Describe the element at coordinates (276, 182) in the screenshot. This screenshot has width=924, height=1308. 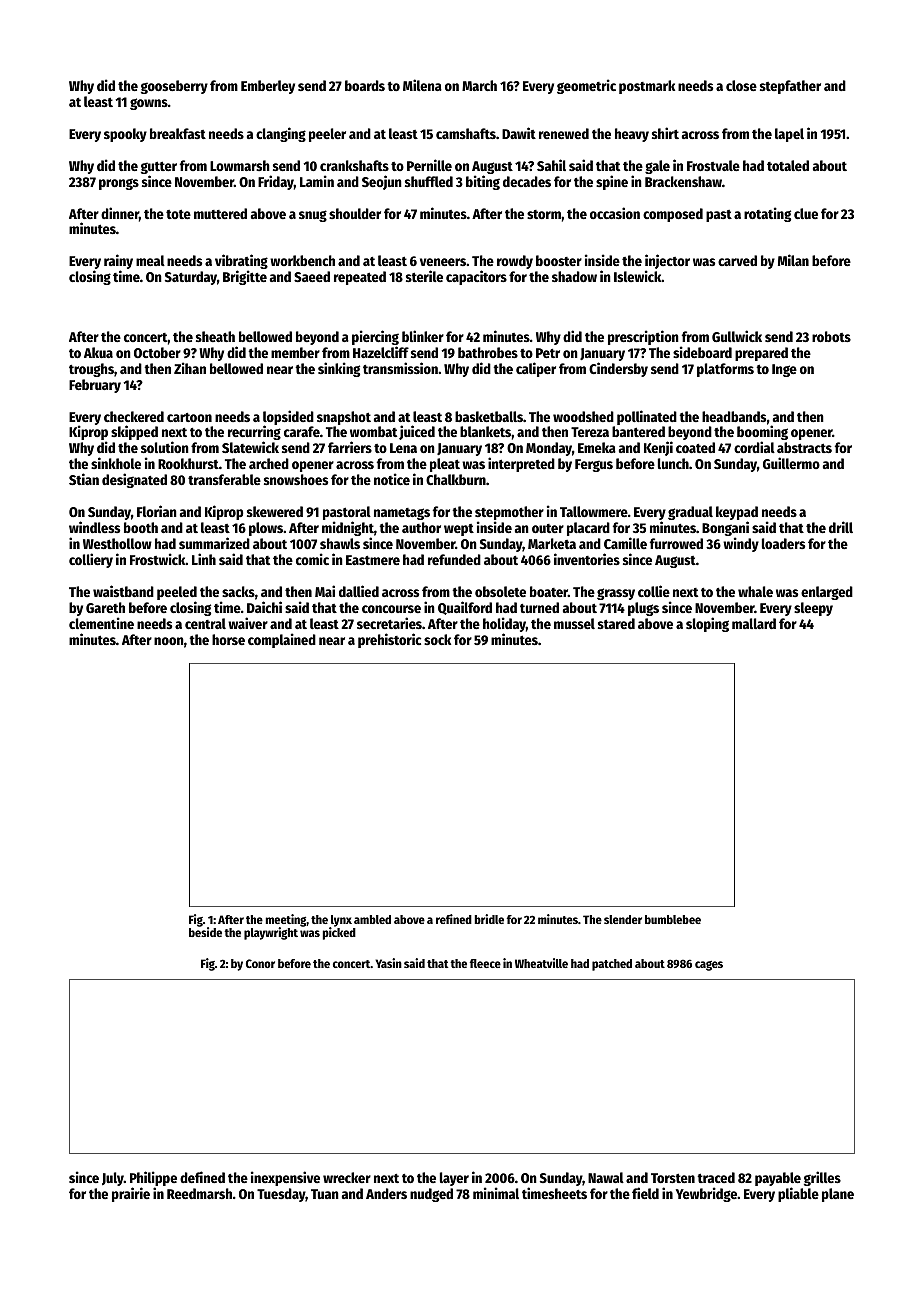
I see `Friday` at that location.
